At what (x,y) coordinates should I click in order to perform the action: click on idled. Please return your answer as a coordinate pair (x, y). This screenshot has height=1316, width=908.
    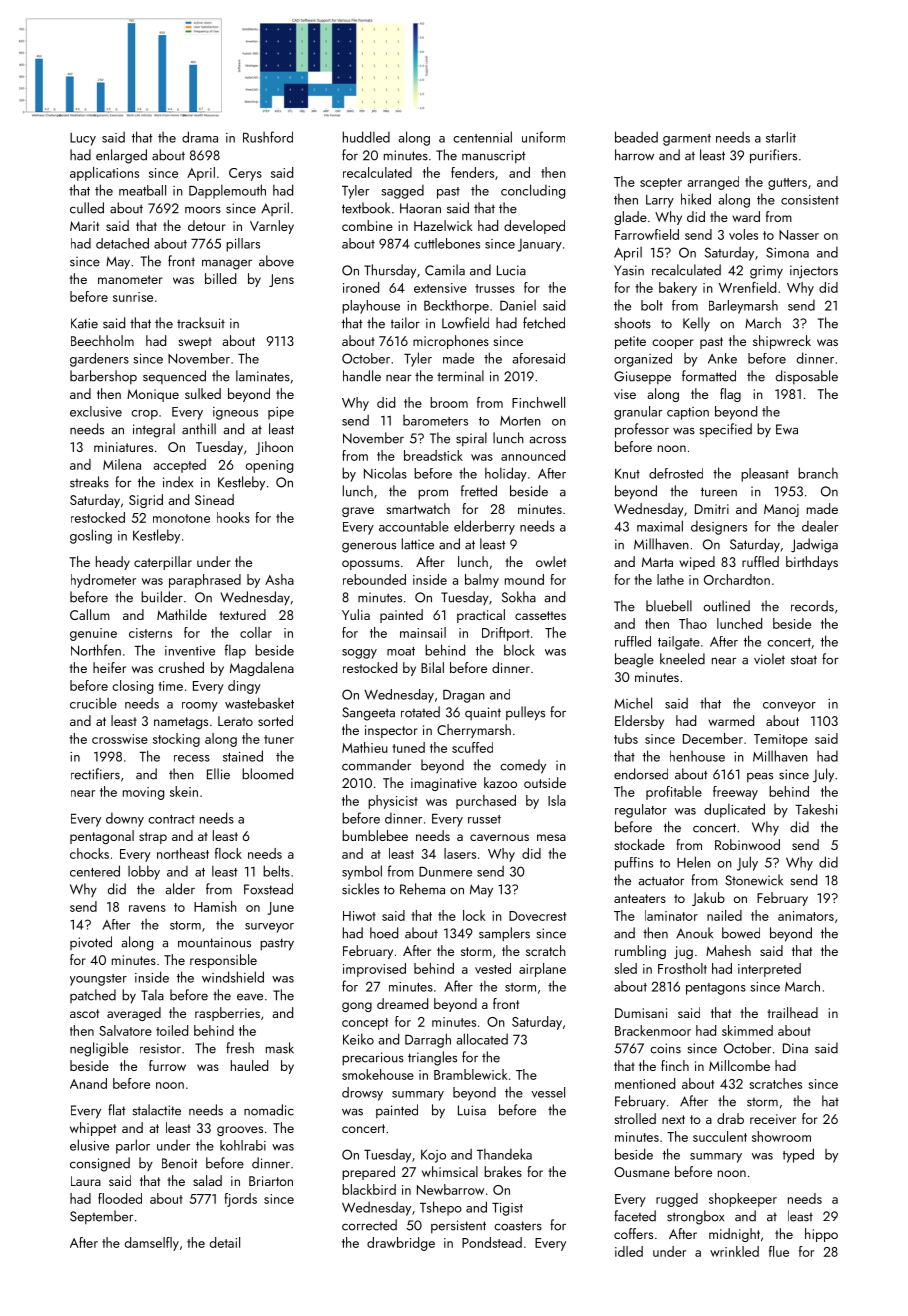
    Looking at the image, I should click on (629, 1251).
